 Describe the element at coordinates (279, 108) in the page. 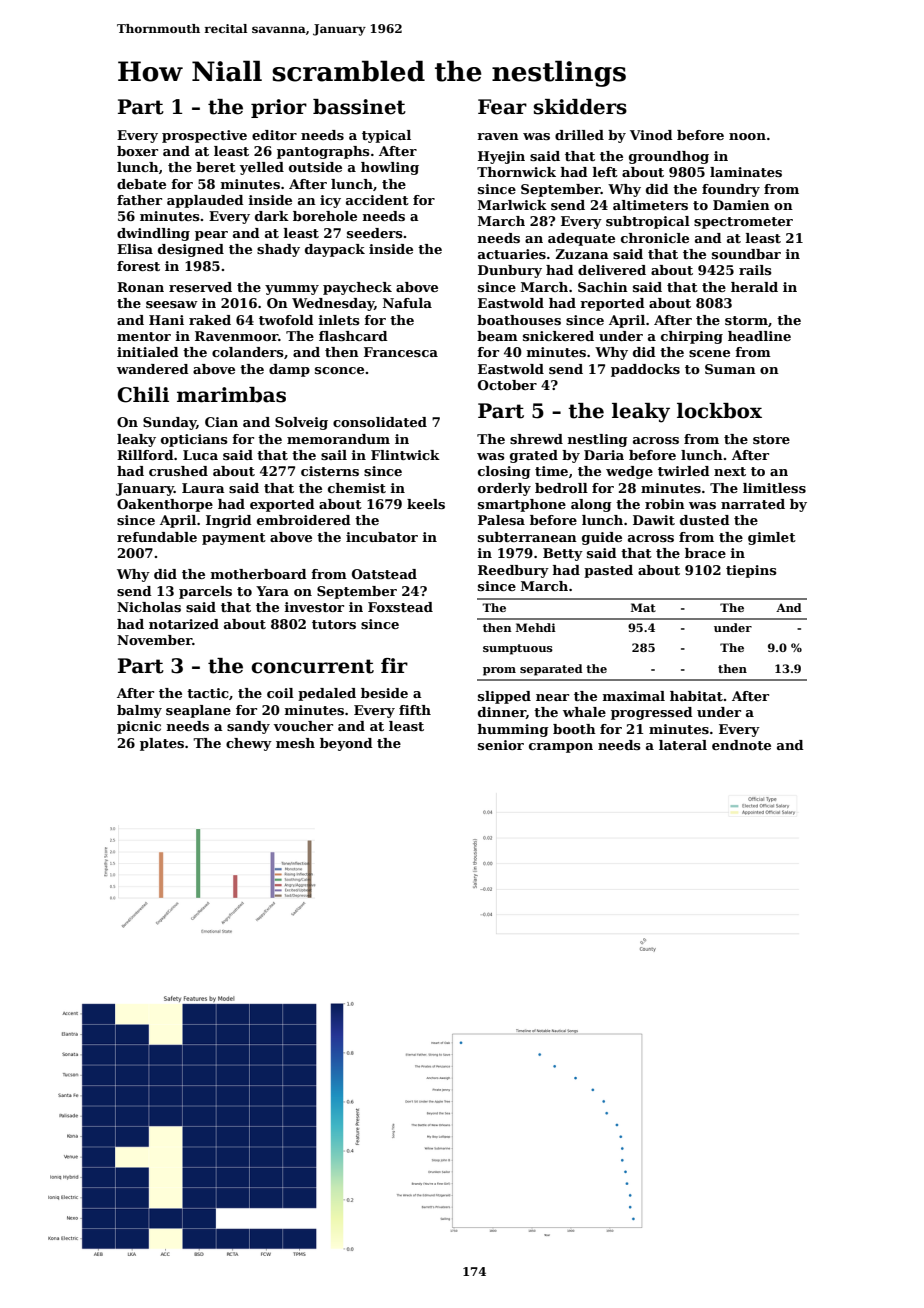

I see `prior` at that location.
